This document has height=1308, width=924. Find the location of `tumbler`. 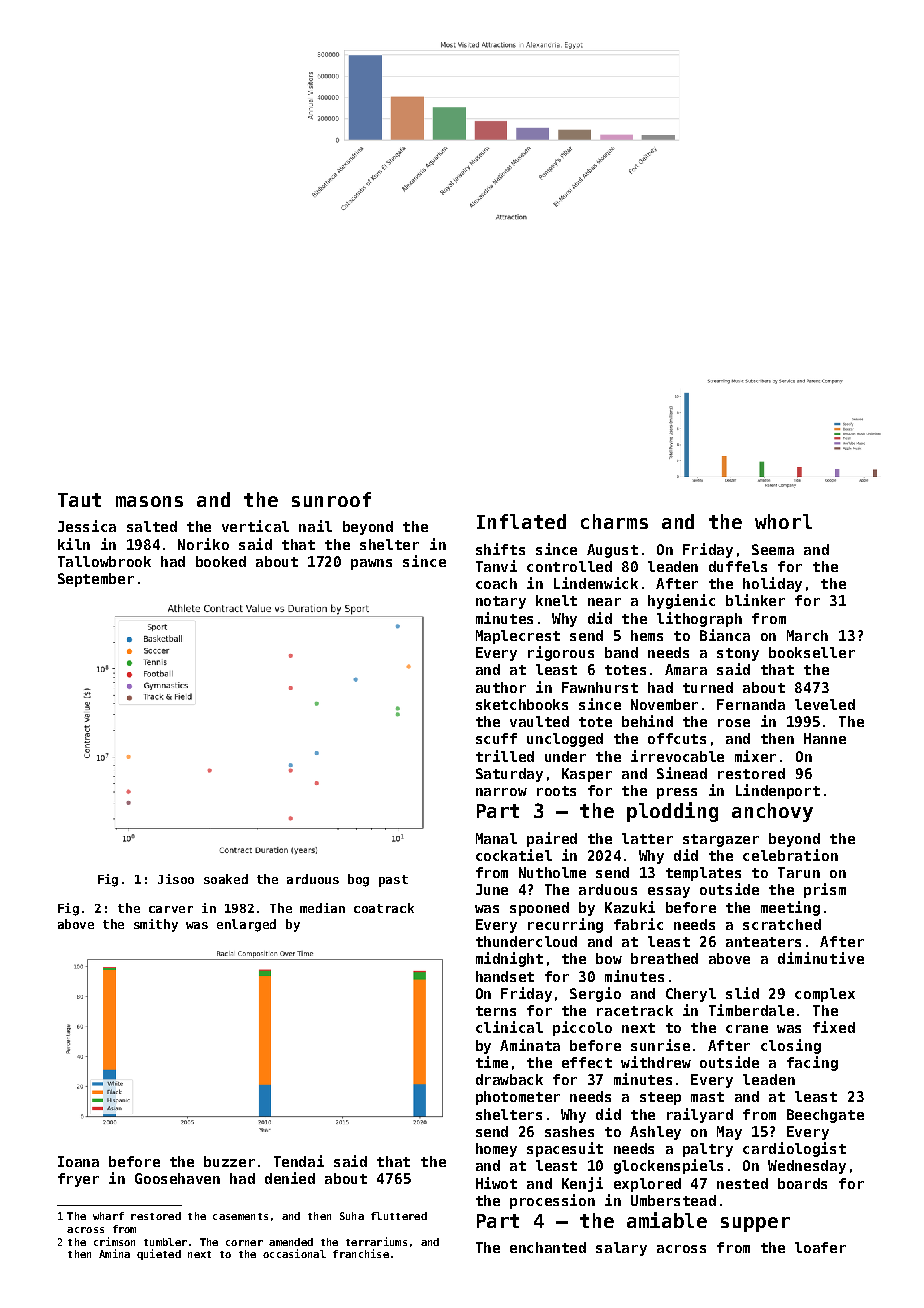

tumbler is located at coordinates (165, 1242).
